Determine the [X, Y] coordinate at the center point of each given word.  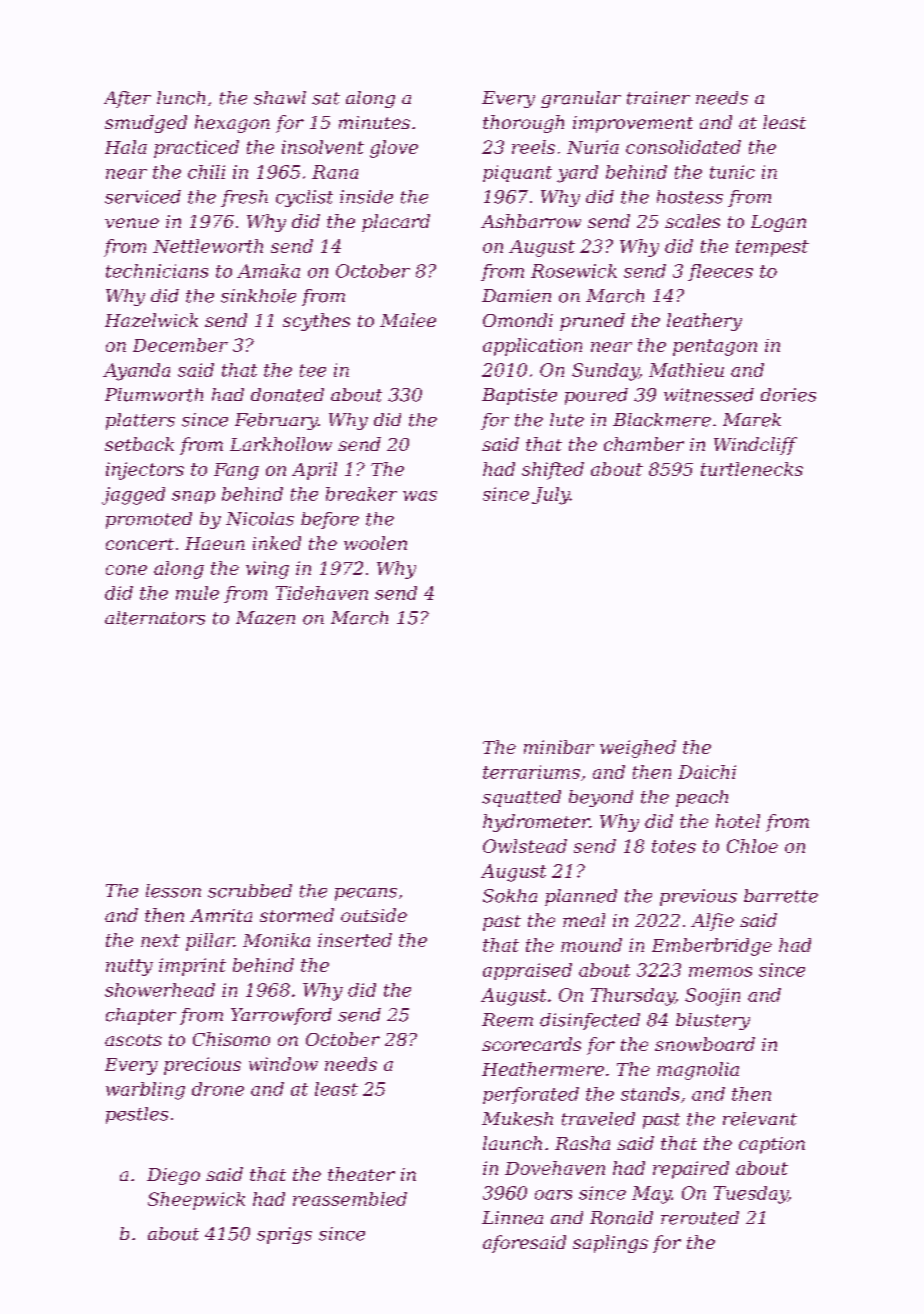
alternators [155, 618]
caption [772, 1145]
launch [512, 1143]
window [283, 1064]
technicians [157, 271]
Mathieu [686, 370]
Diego [173, 1176]
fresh [244, 198]
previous [698, 897]
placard [396, 223]
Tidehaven [322, 593]
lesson [173, 891]
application [532, 347]
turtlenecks [752, 469]
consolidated [683, 147]
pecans [366, 894]
